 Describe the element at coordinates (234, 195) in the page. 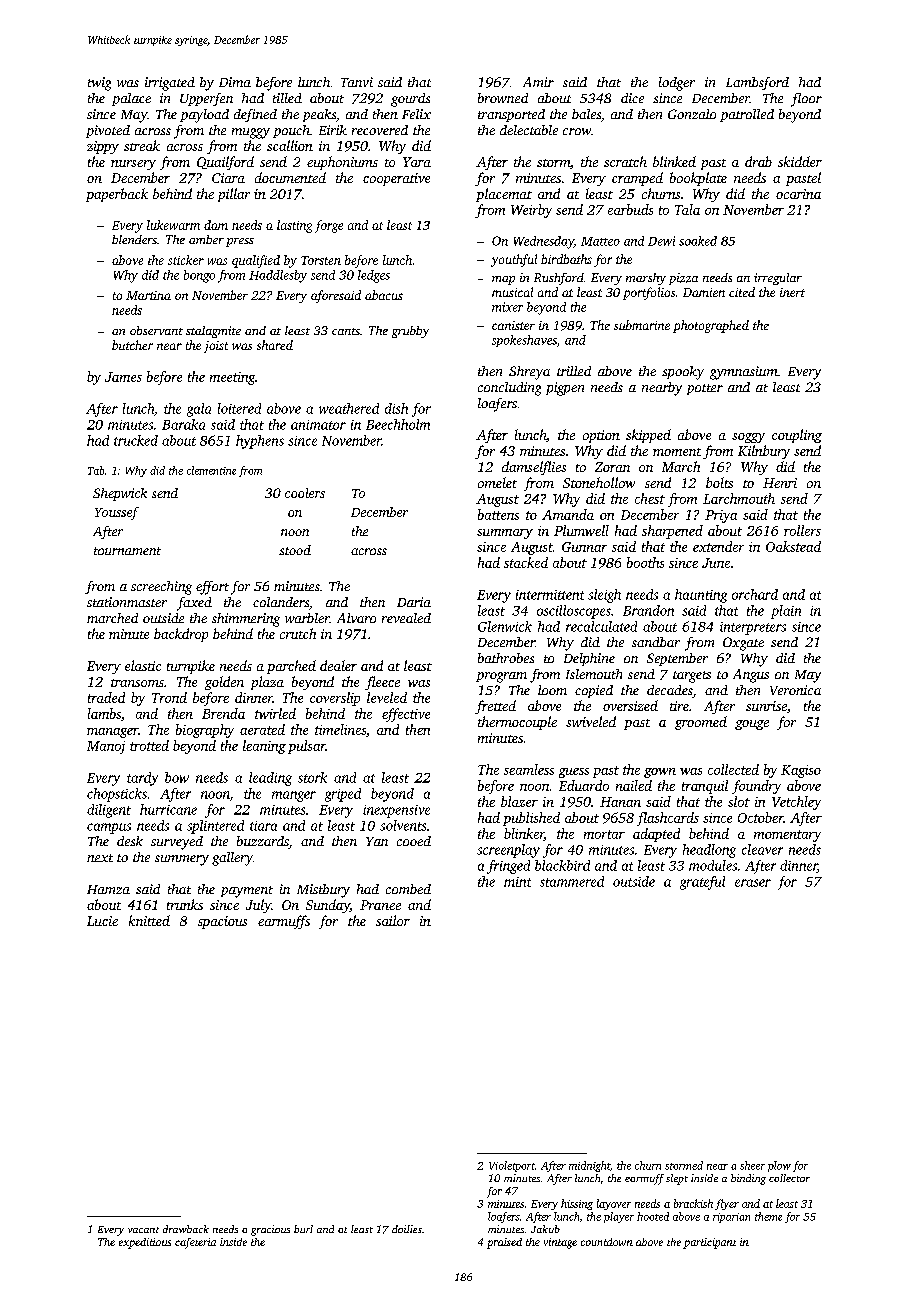

I see `pillar` at that location.
